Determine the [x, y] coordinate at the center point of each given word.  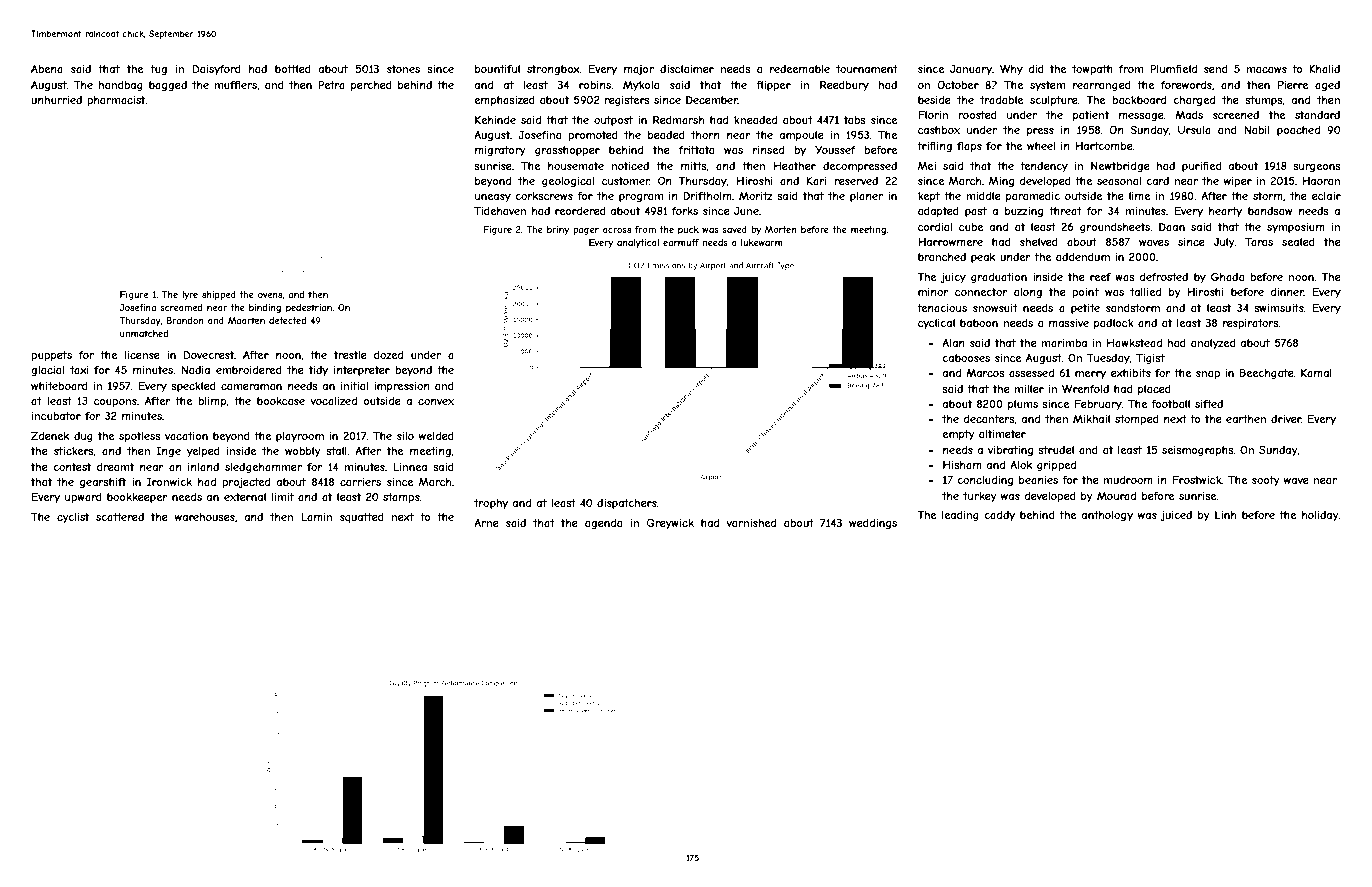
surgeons [1317, 168]
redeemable [800, 69]
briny [558, 230]
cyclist [73, 518]
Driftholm [707, 196]
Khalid [1324, 69]
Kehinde [495, 120]
